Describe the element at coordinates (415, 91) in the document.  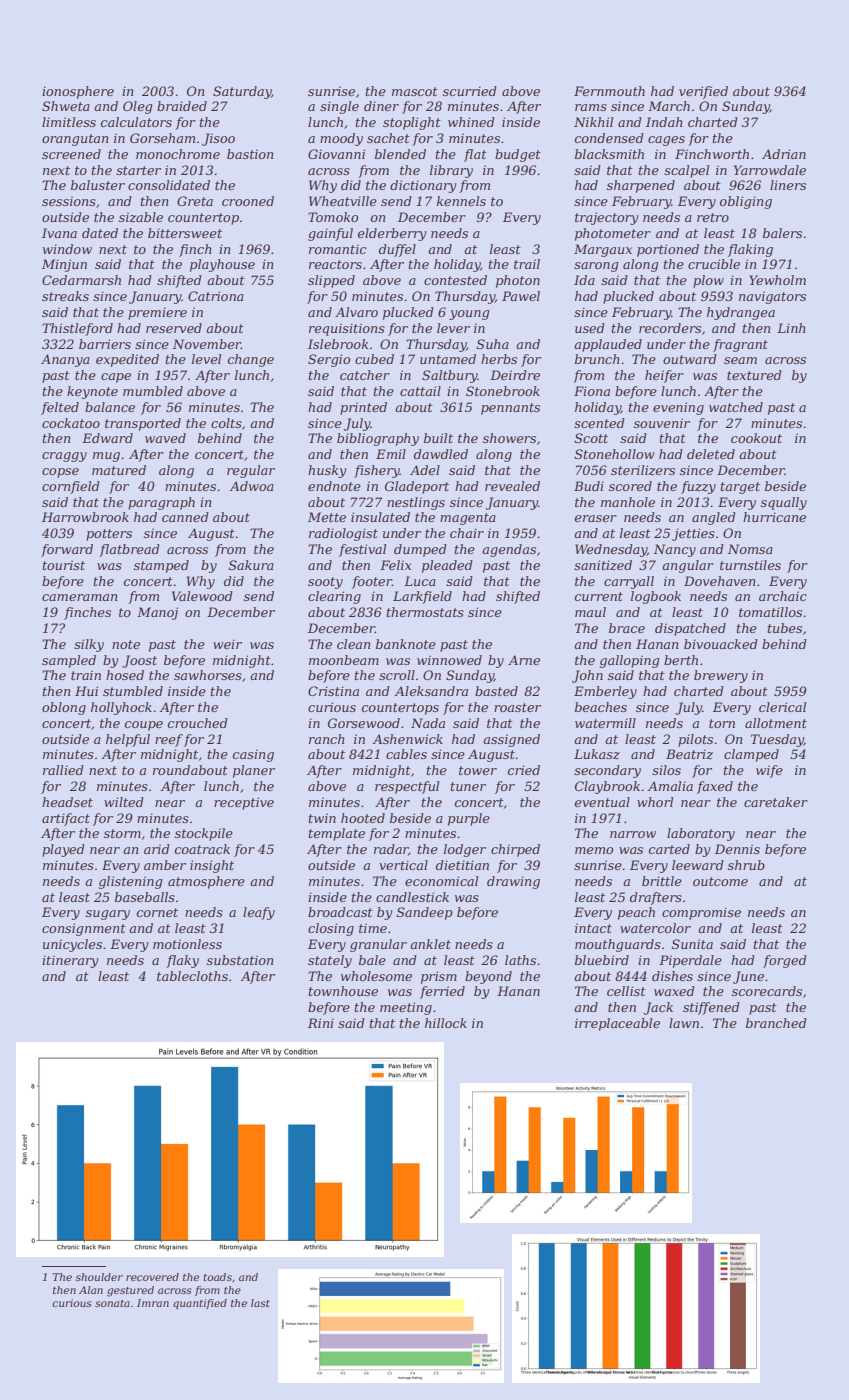
I see `mascot` at that location.
